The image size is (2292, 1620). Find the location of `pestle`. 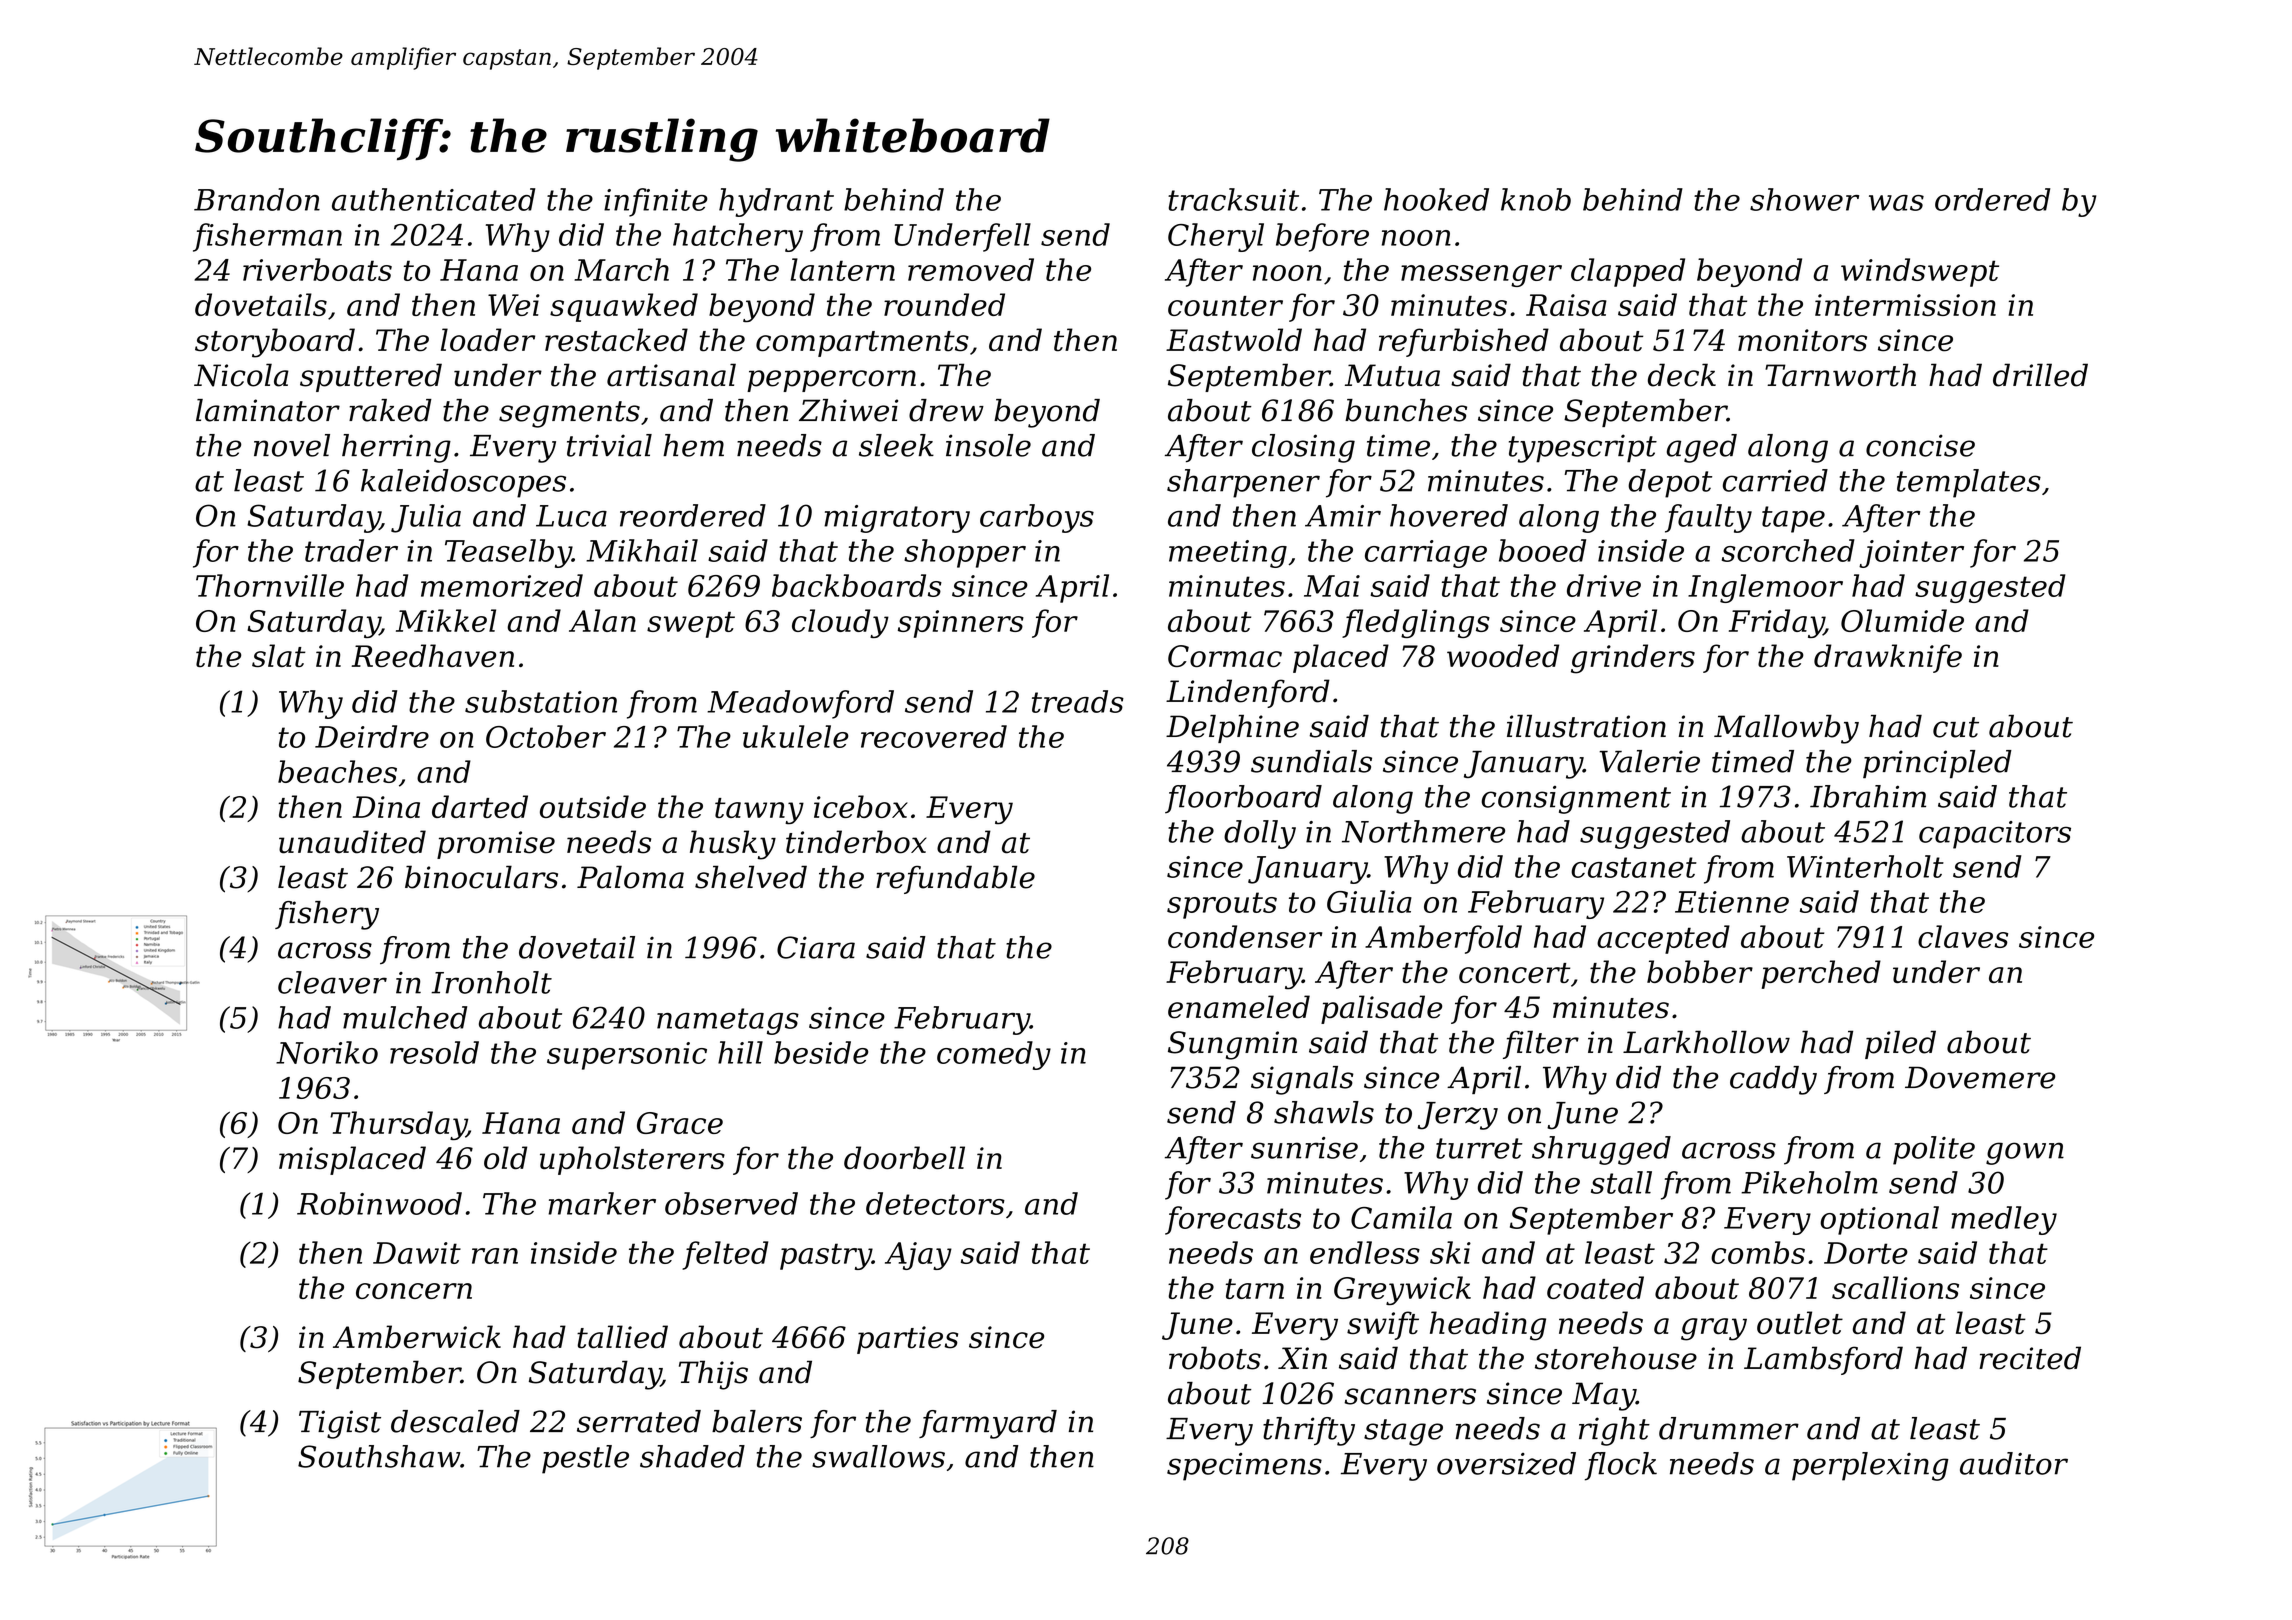

pestle is located at coordinates (585, 1459).
